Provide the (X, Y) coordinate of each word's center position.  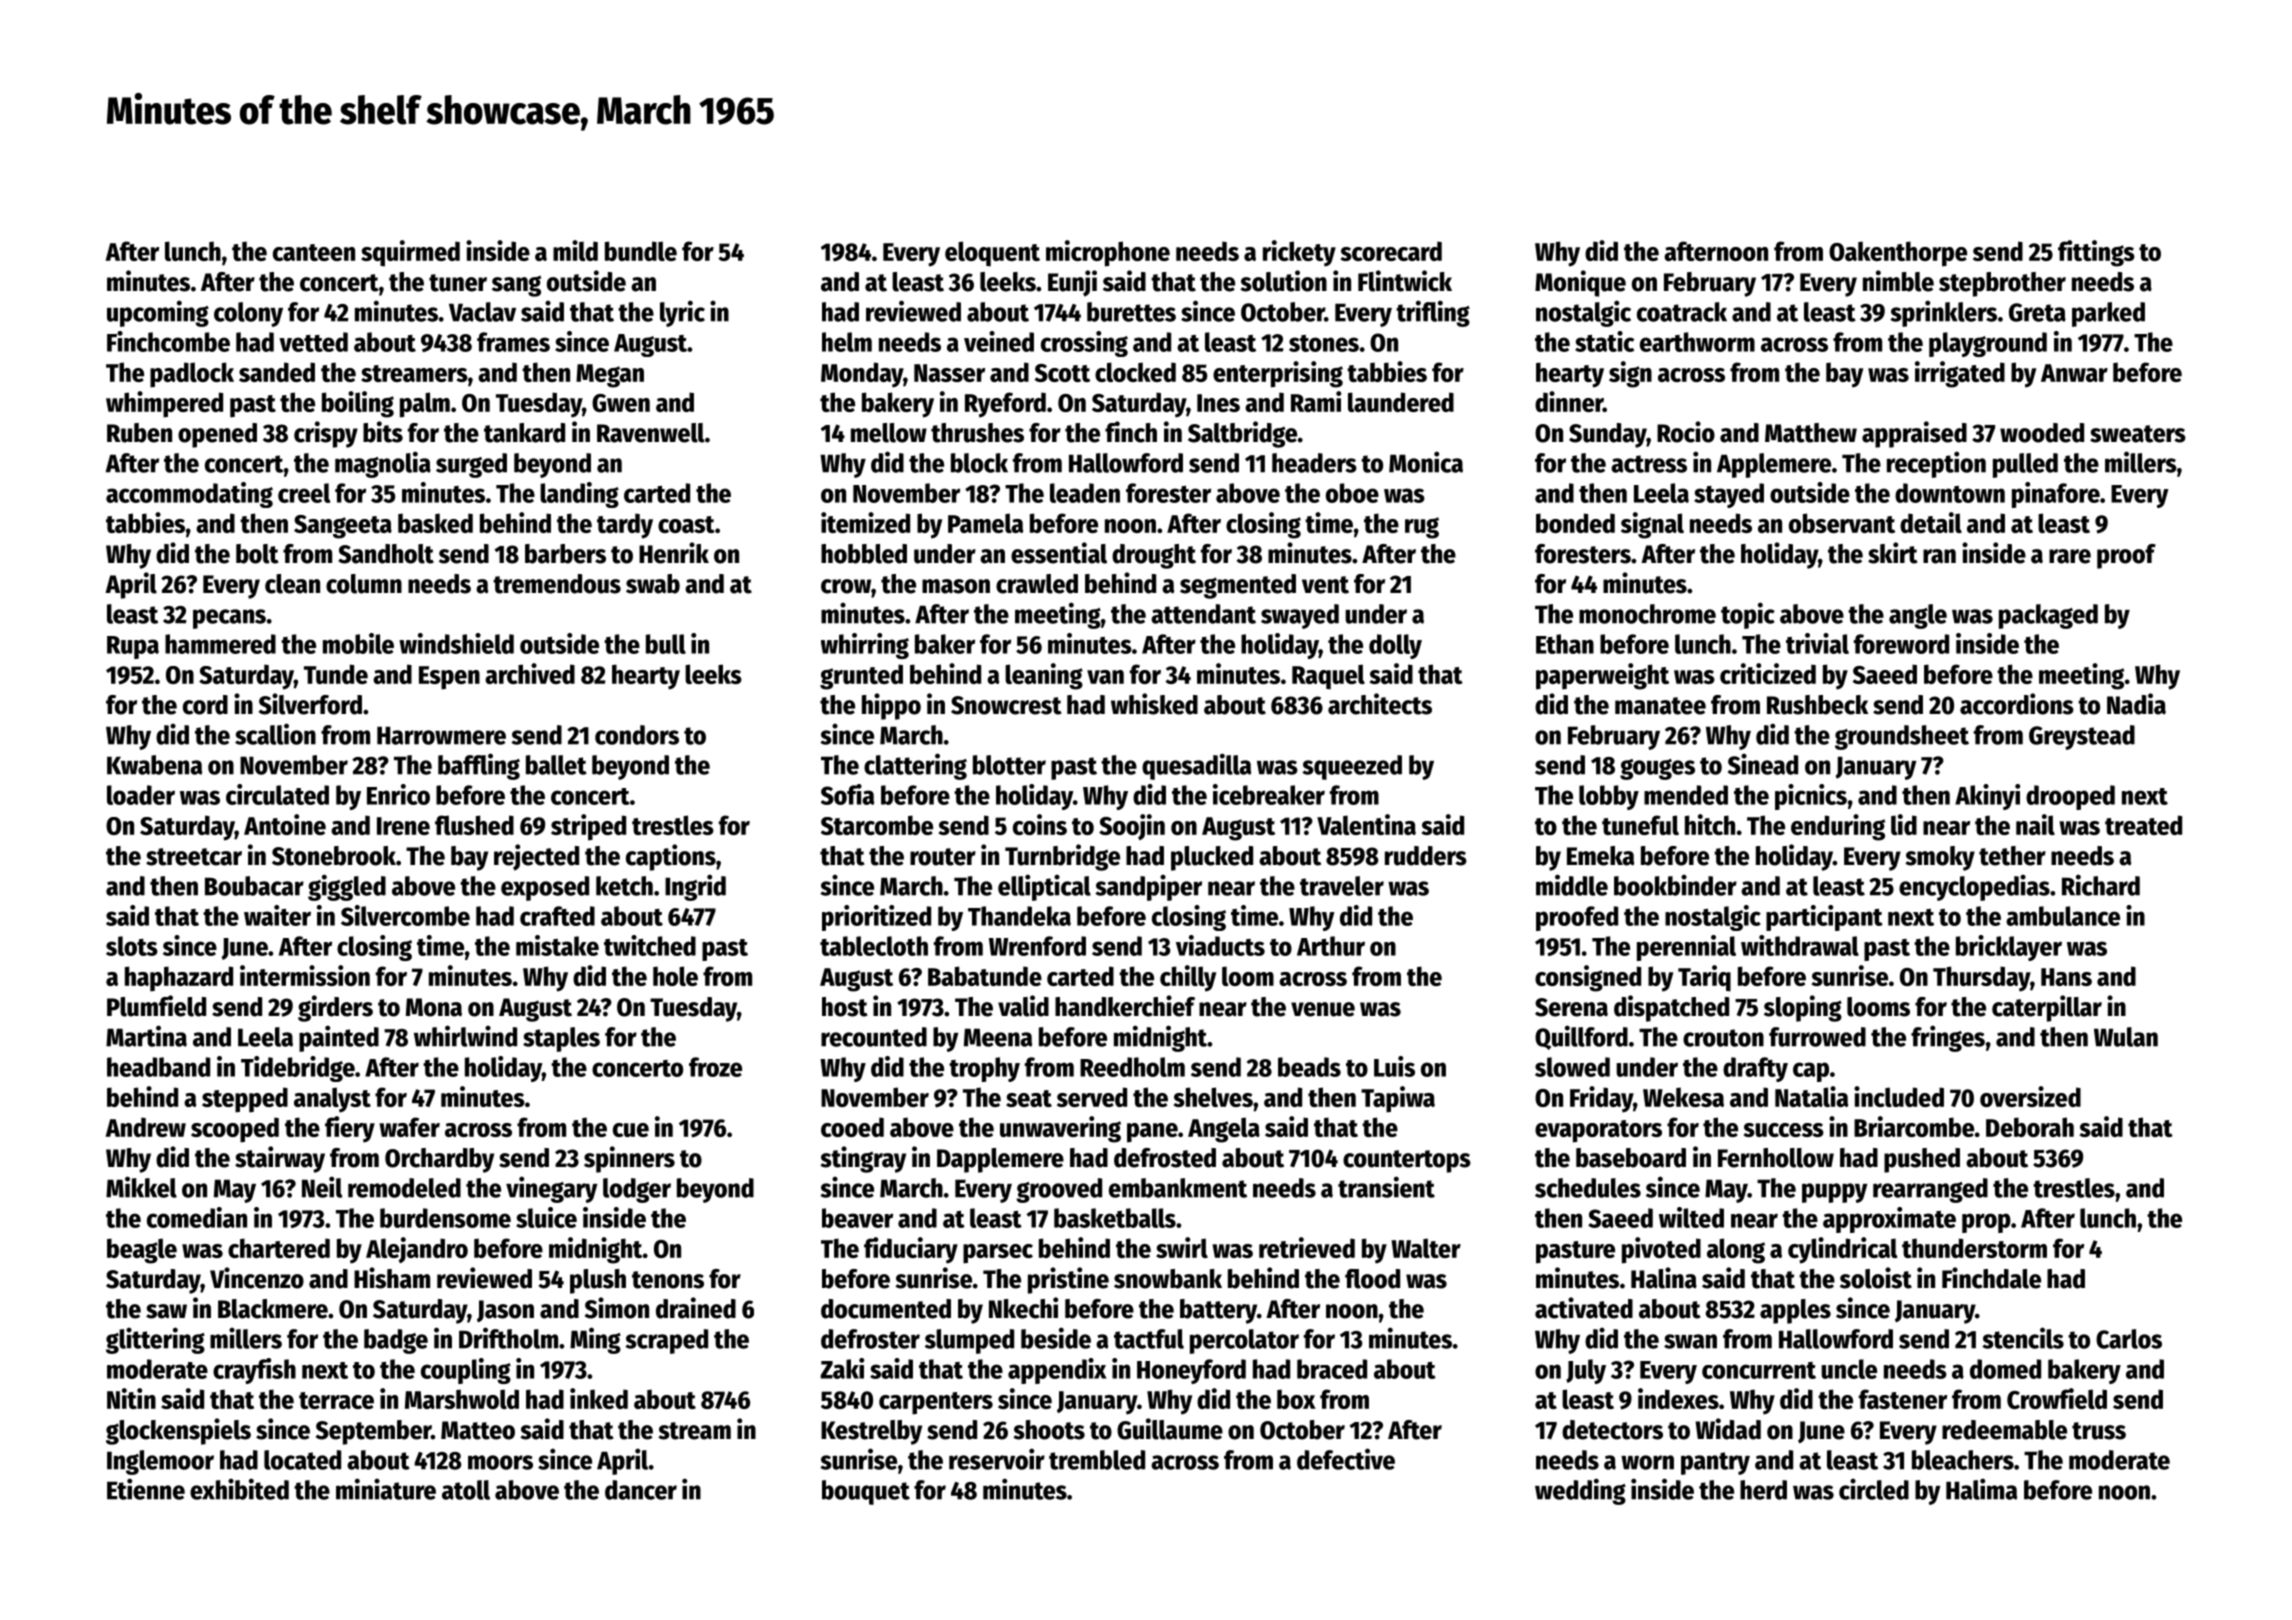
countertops (1407, 1161)
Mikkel (141, 1187)
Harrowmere (441, 735)
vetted (313, 342)
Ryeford (1005, 405)
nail (2035, 824)
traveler (1342, 886)
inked (599, 1398)
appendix (1057, 1371)
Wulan (2126, 1037)
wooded (2042, 433)
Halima (1981, 1489)
